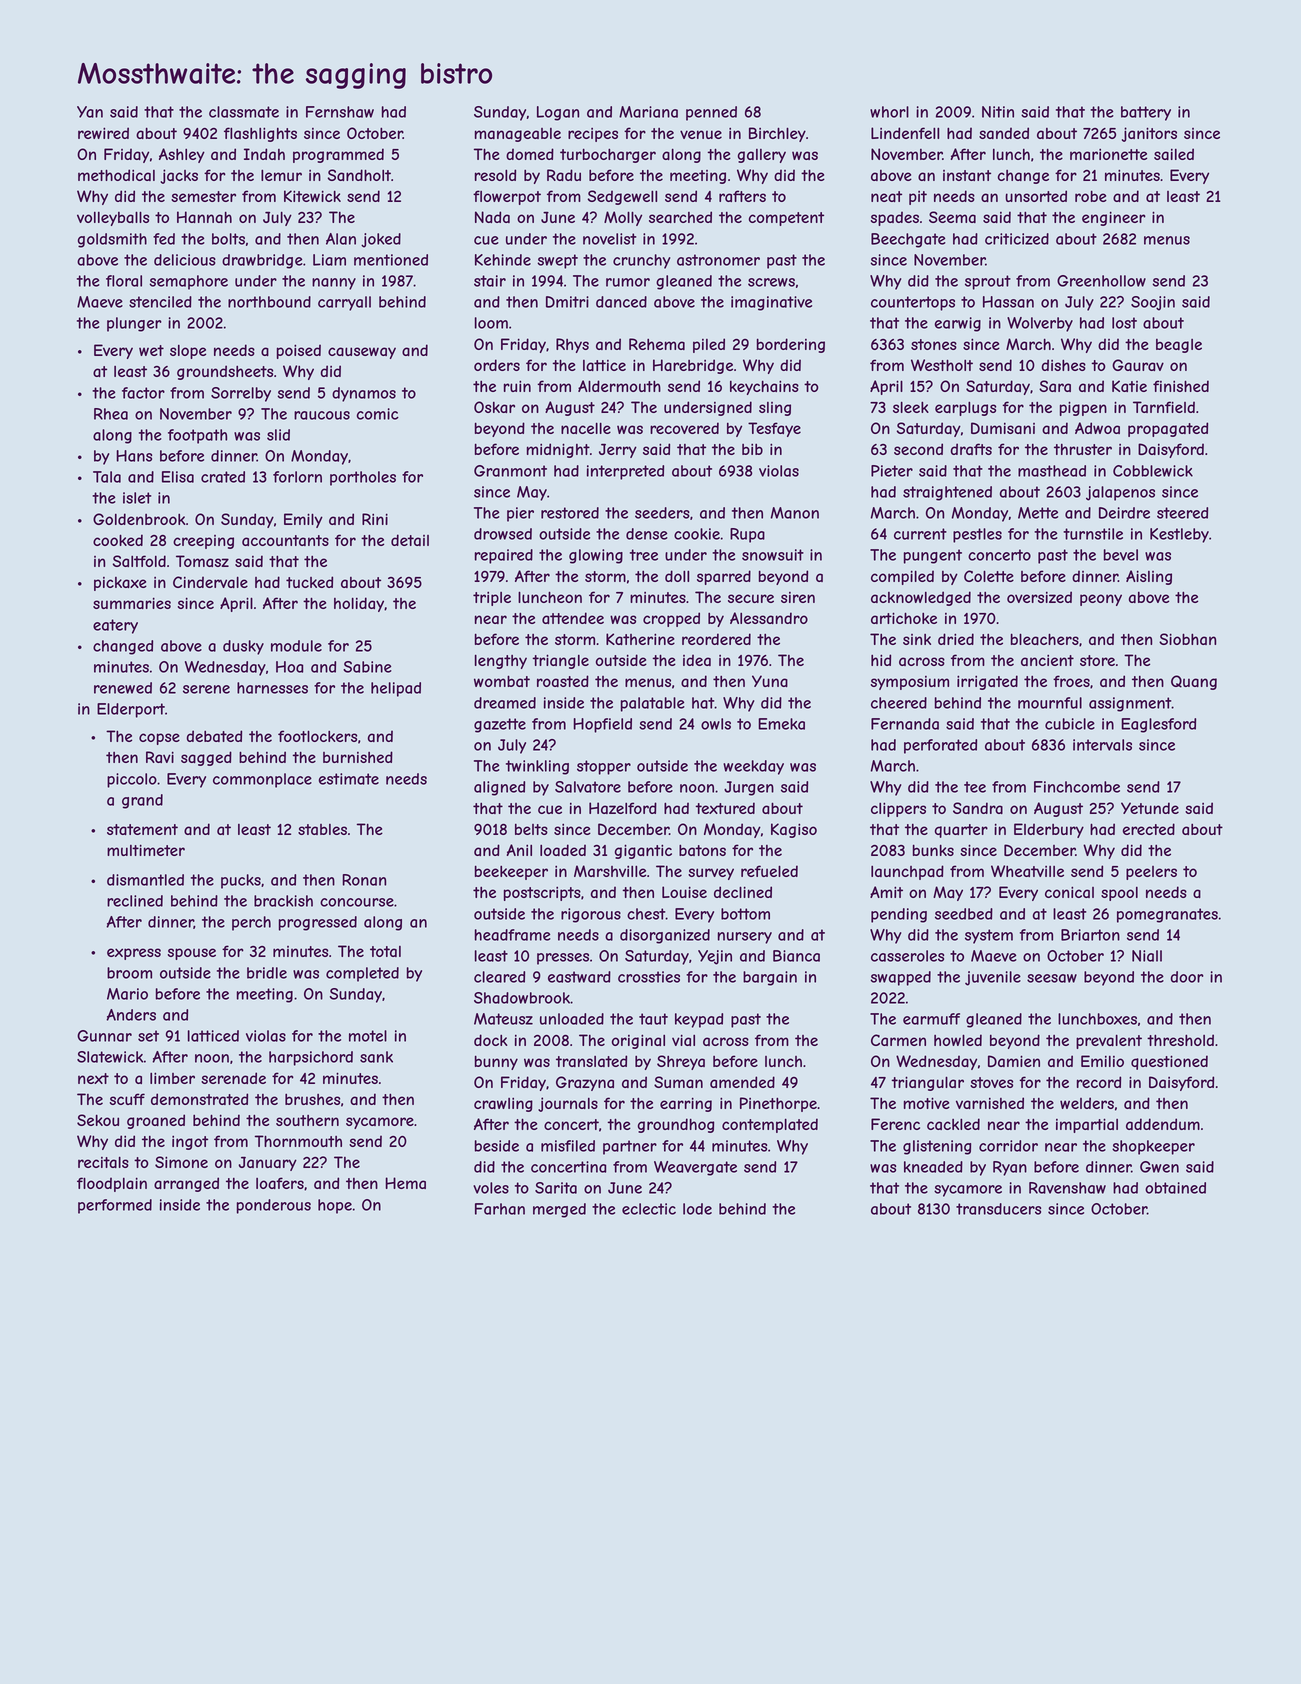 This document has width=1301, height=1684. What do you see at coordinates (127, 1099) in the document?
I see `scuff` at bounding box center [127, 1099].
